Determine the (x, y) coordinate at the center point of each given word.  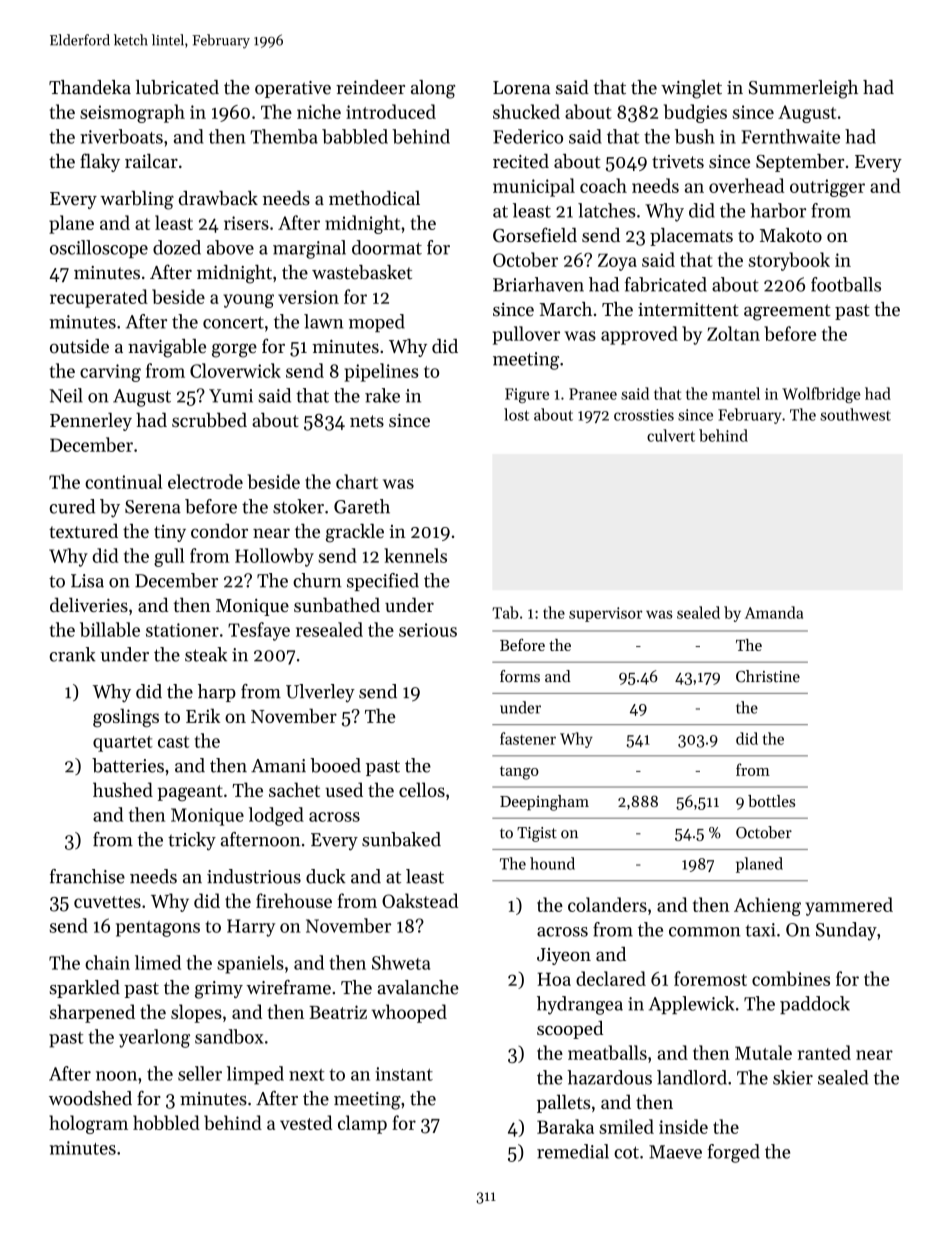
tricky (192, 841)
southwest (855, 414)
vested (306, 1122)
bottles (771, 801)
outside (79, 346)
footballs (846, 284)
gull (169, 557)
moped (377, 323)
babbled (355, 136)
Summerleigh (803, 89)
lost (516, 414)
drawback (218, 198)
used (344, 789)
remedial (573, 1151)
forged (734, 1153)
